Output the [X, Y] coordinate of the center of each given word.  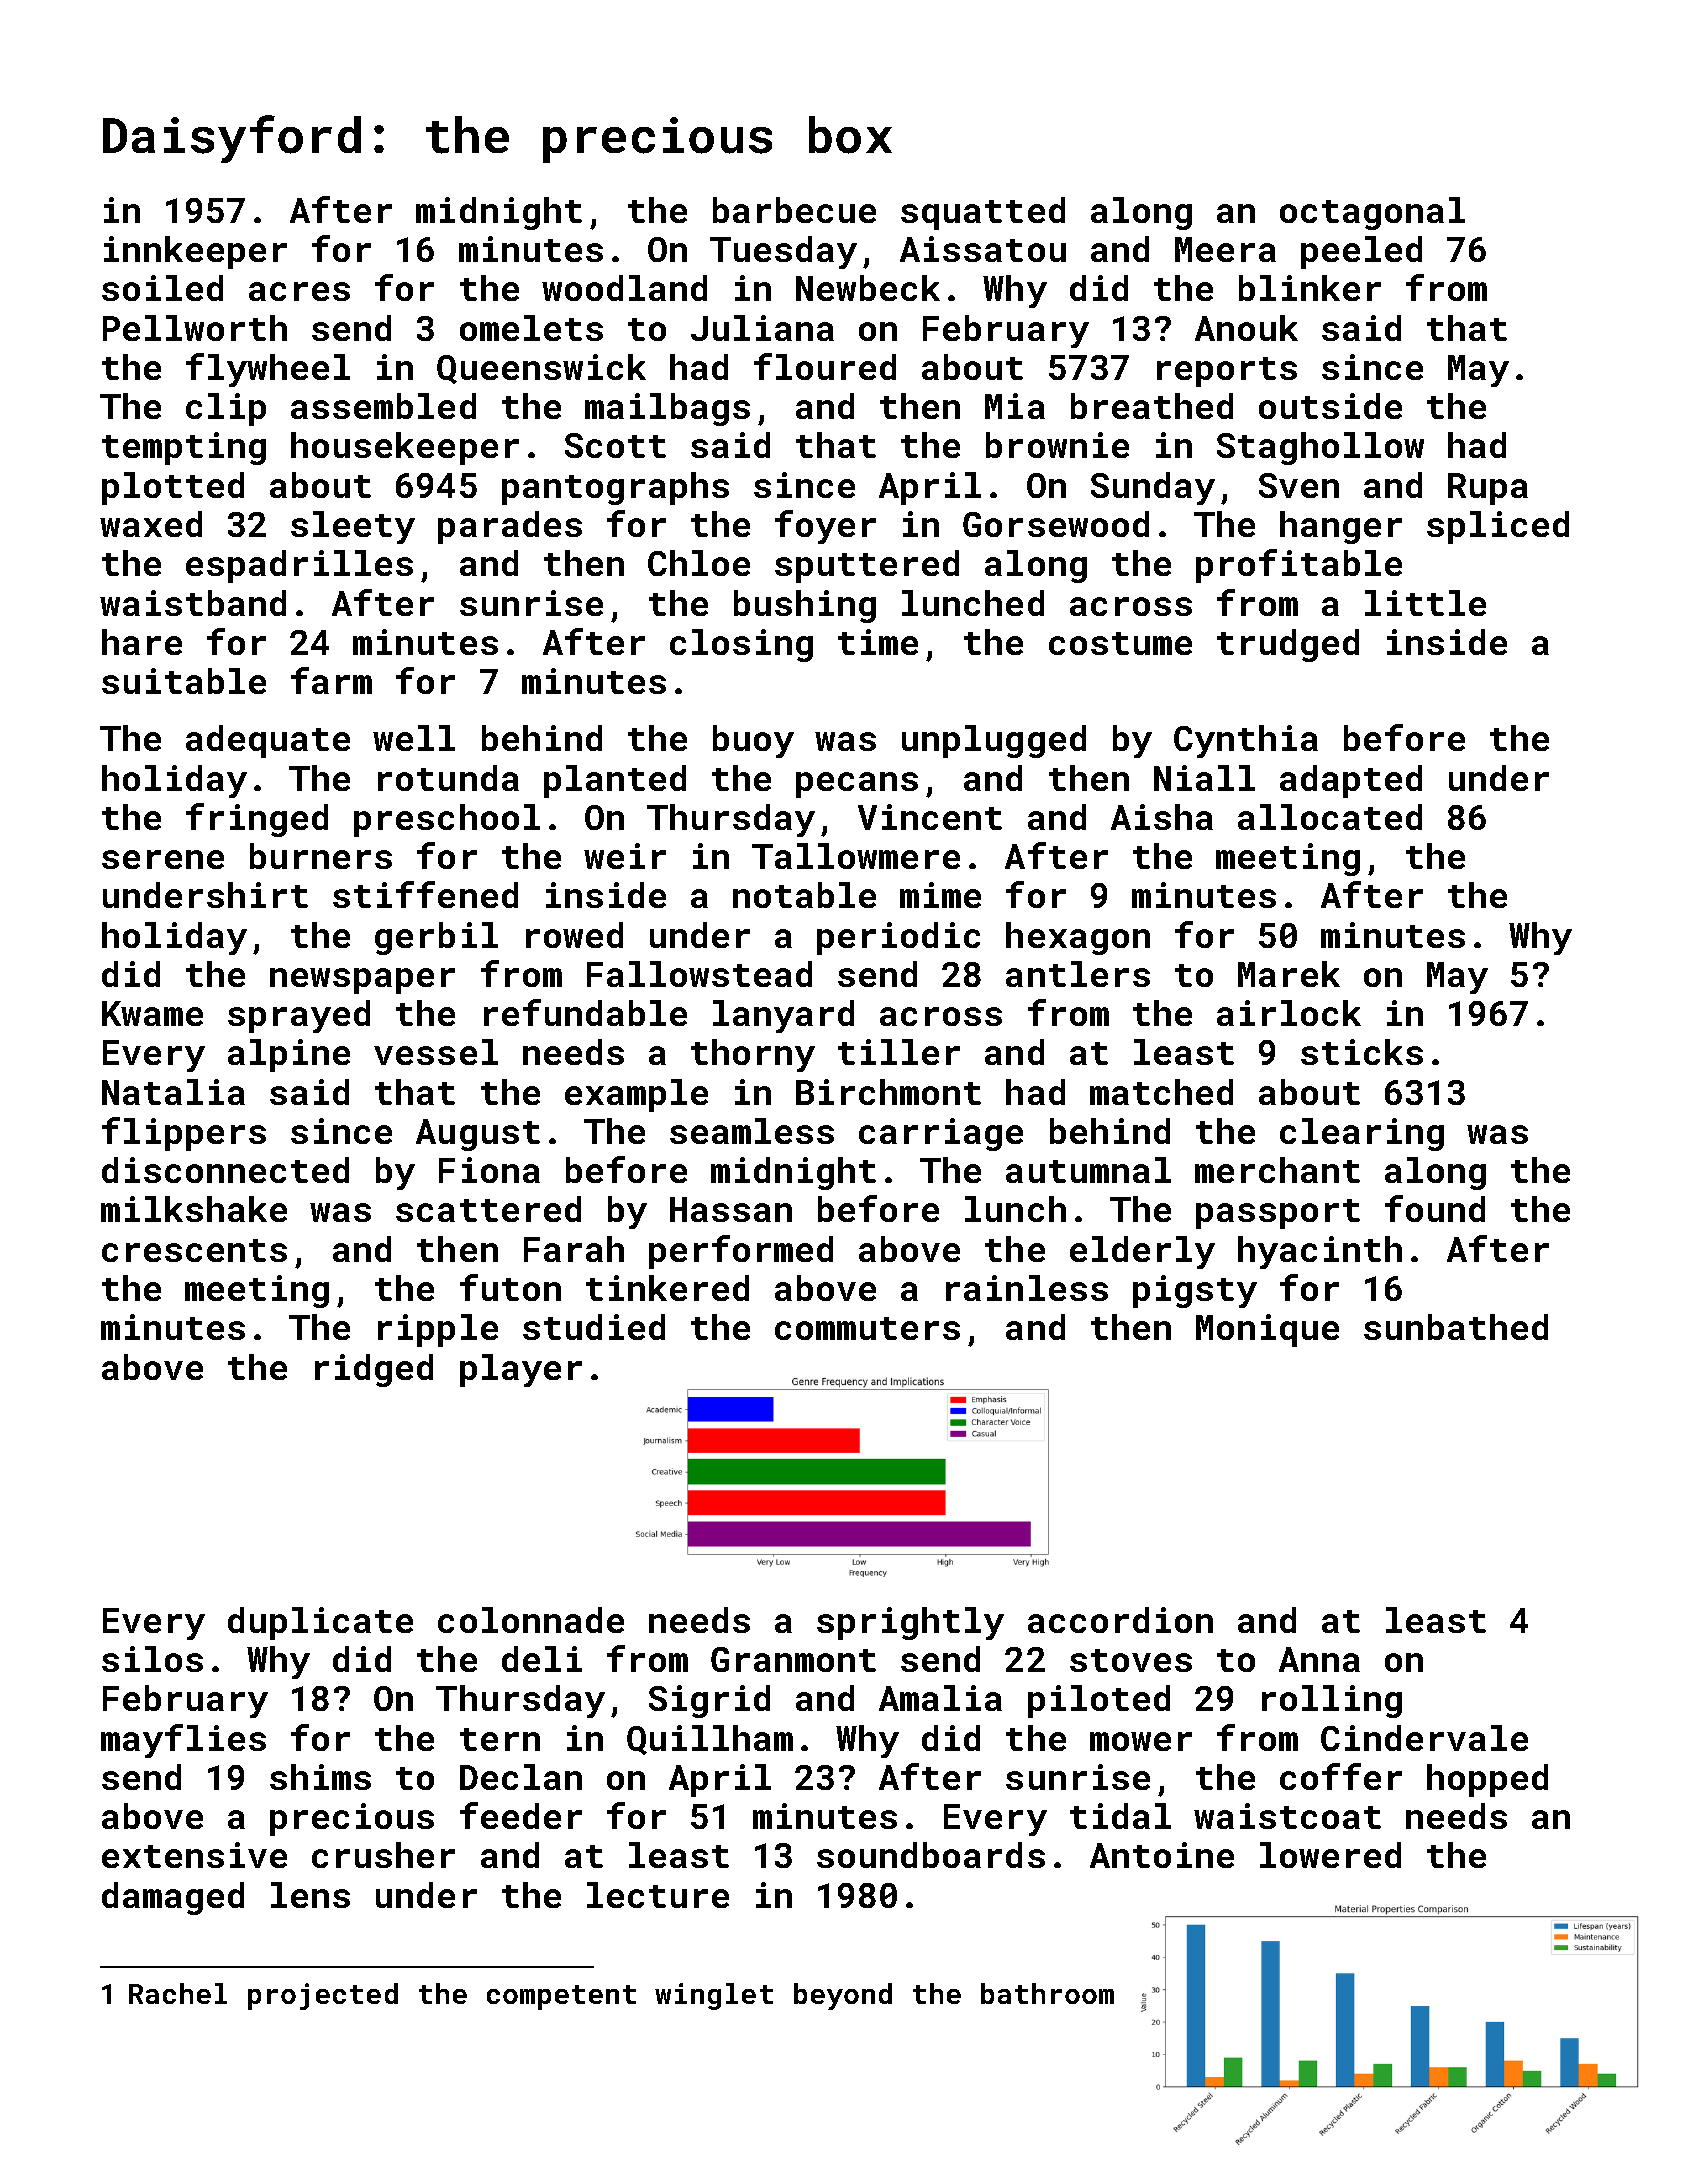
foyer [825, 527]
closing [741, 645]
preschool [447, 820]
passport [1278, 1214]
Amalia [940, 1698]
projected [323, 1996]
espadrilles [299, 566]
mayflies [183, 1741]
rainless [1027, 1288]
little [1425, 603]
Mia [1015, 406]
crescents [194, 1250]
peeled [1361, 252]
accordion [1120, 1620]
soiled [162, 288]
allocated [1330, 817]
